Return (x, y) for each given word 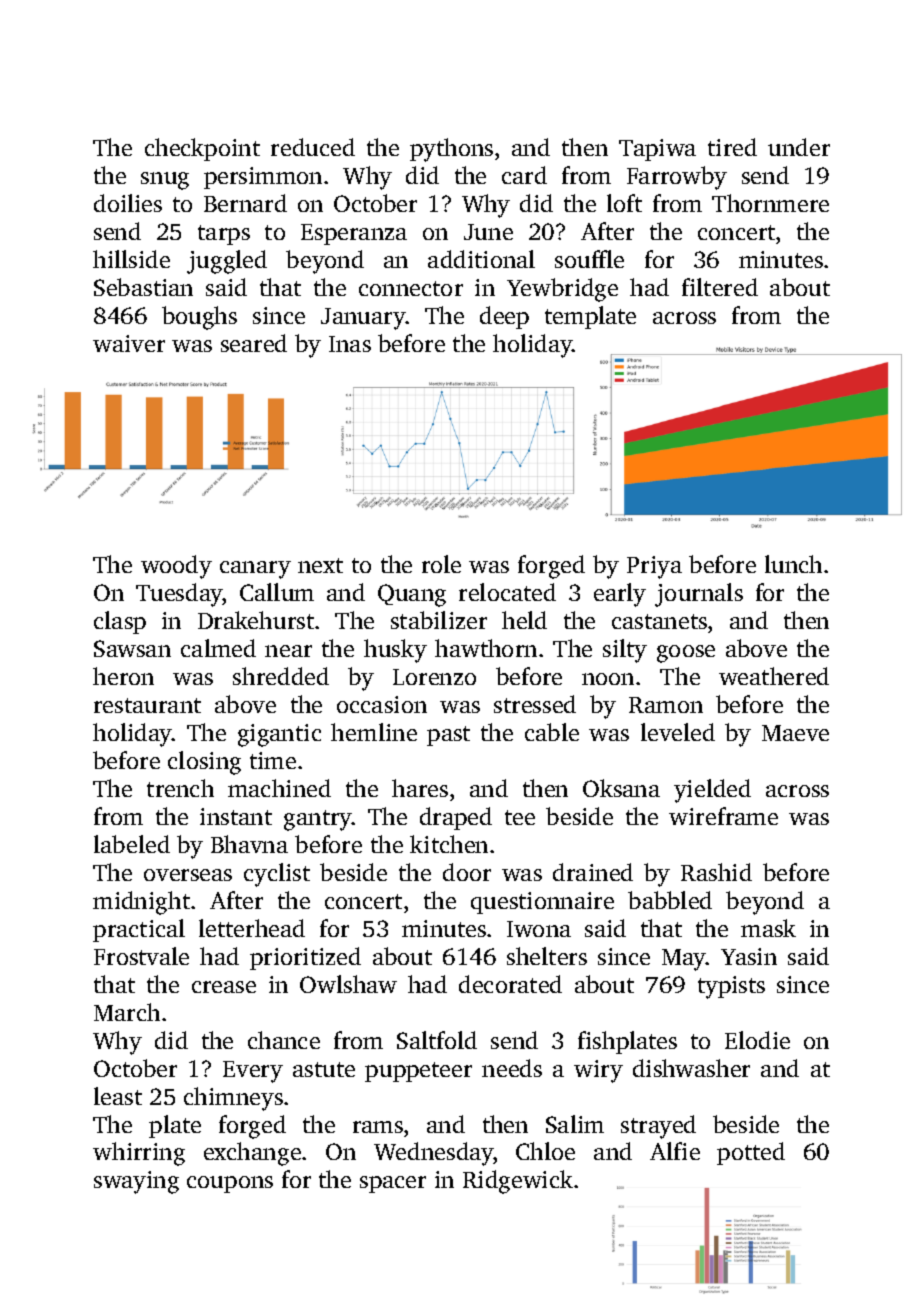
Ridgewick (518, 1182)
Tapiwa (657, 150)
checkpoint (202, 149)
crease (224, 987)
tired (732, 147)
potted (751, 1153)
